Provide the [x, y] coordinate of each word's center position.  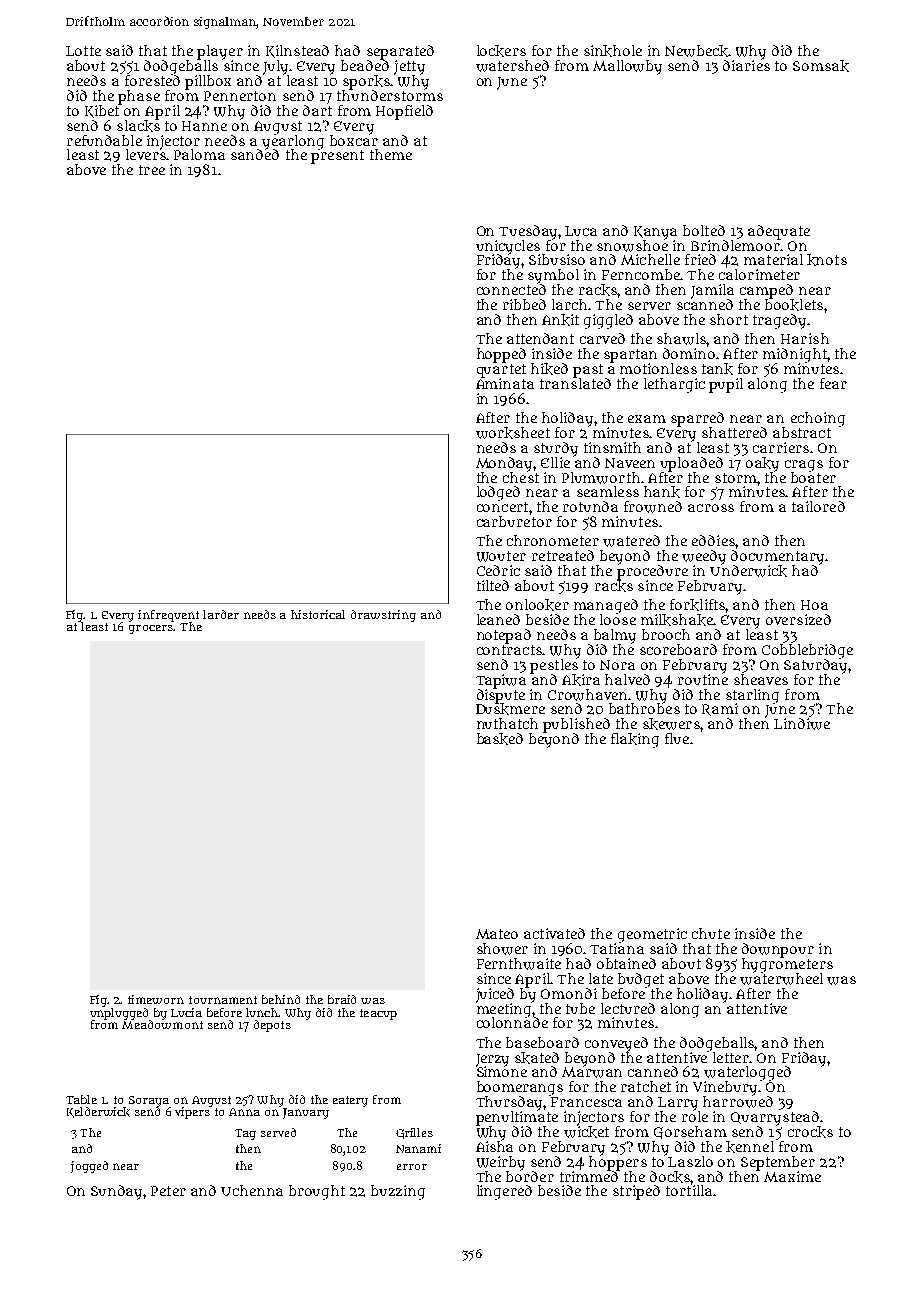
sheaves [761, 679]
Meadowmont [162, 1024]
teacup [378, 1014]
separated [400, 52]
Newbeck [696, 51]
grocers [151, 629]
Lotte [83, 51]
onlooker [537, 605]
